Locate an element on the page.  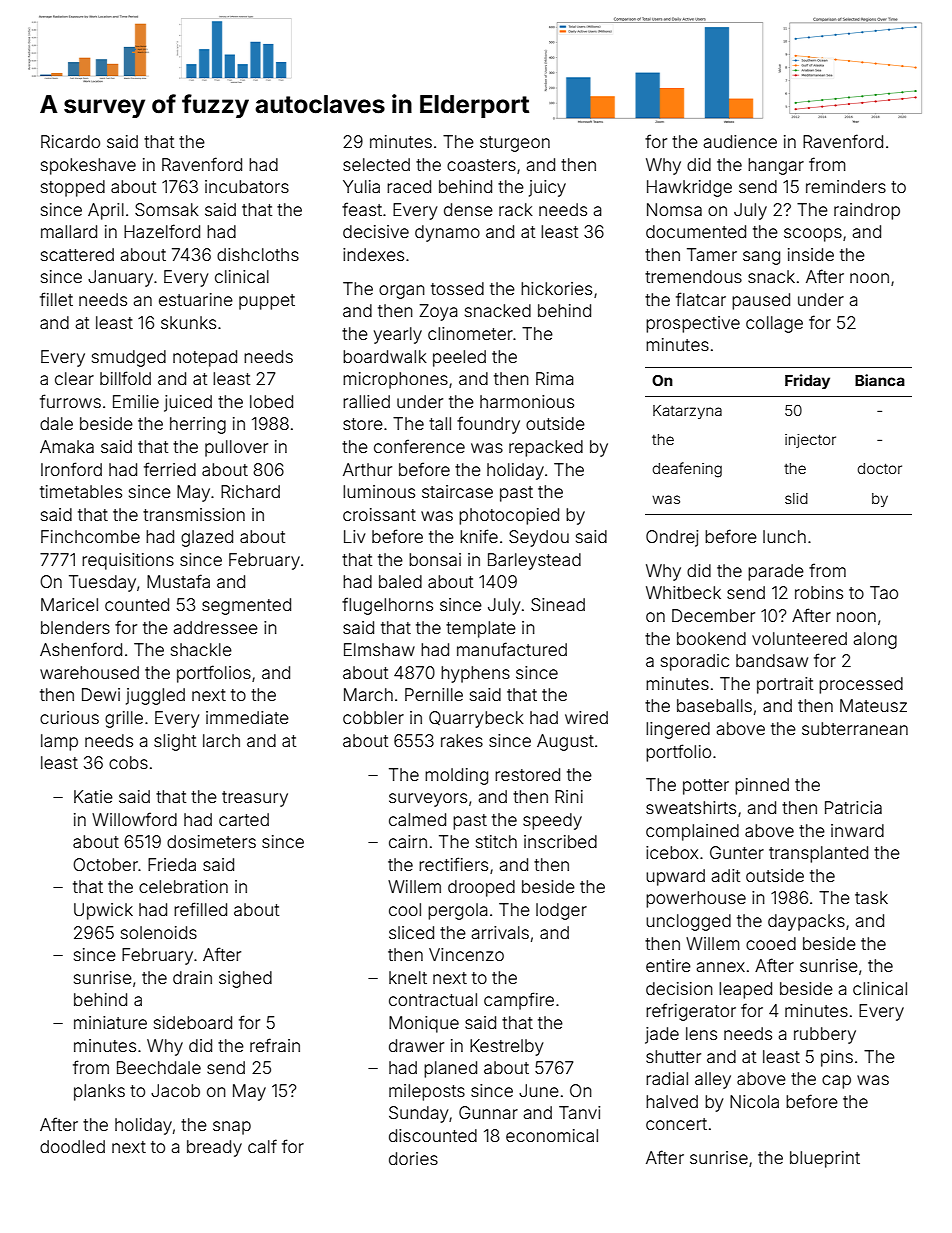
pinned is located at coordinates (762, 786).
